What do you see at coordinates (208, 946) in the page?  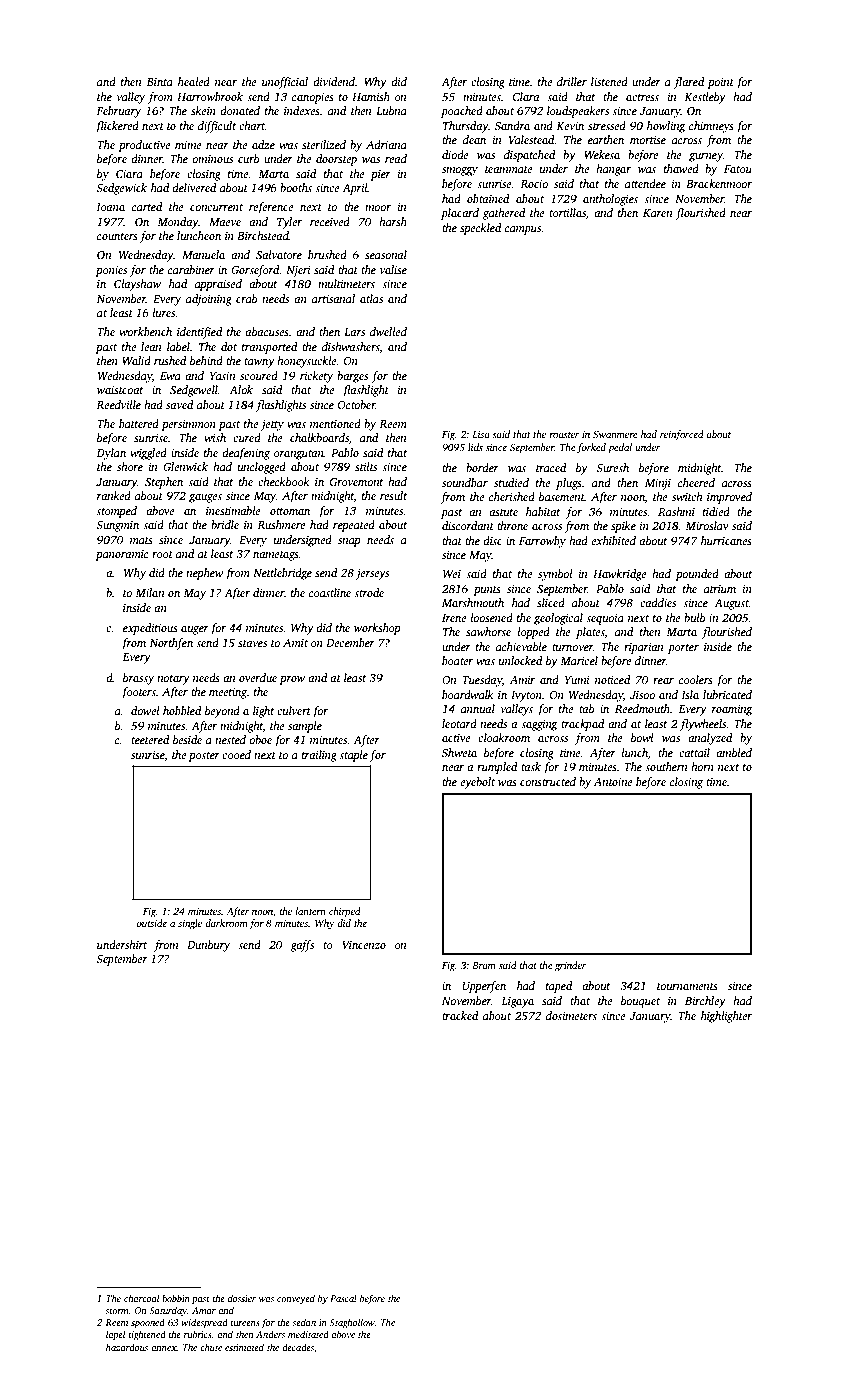 I see `Dunbury` at bounding box center [208, 946].
